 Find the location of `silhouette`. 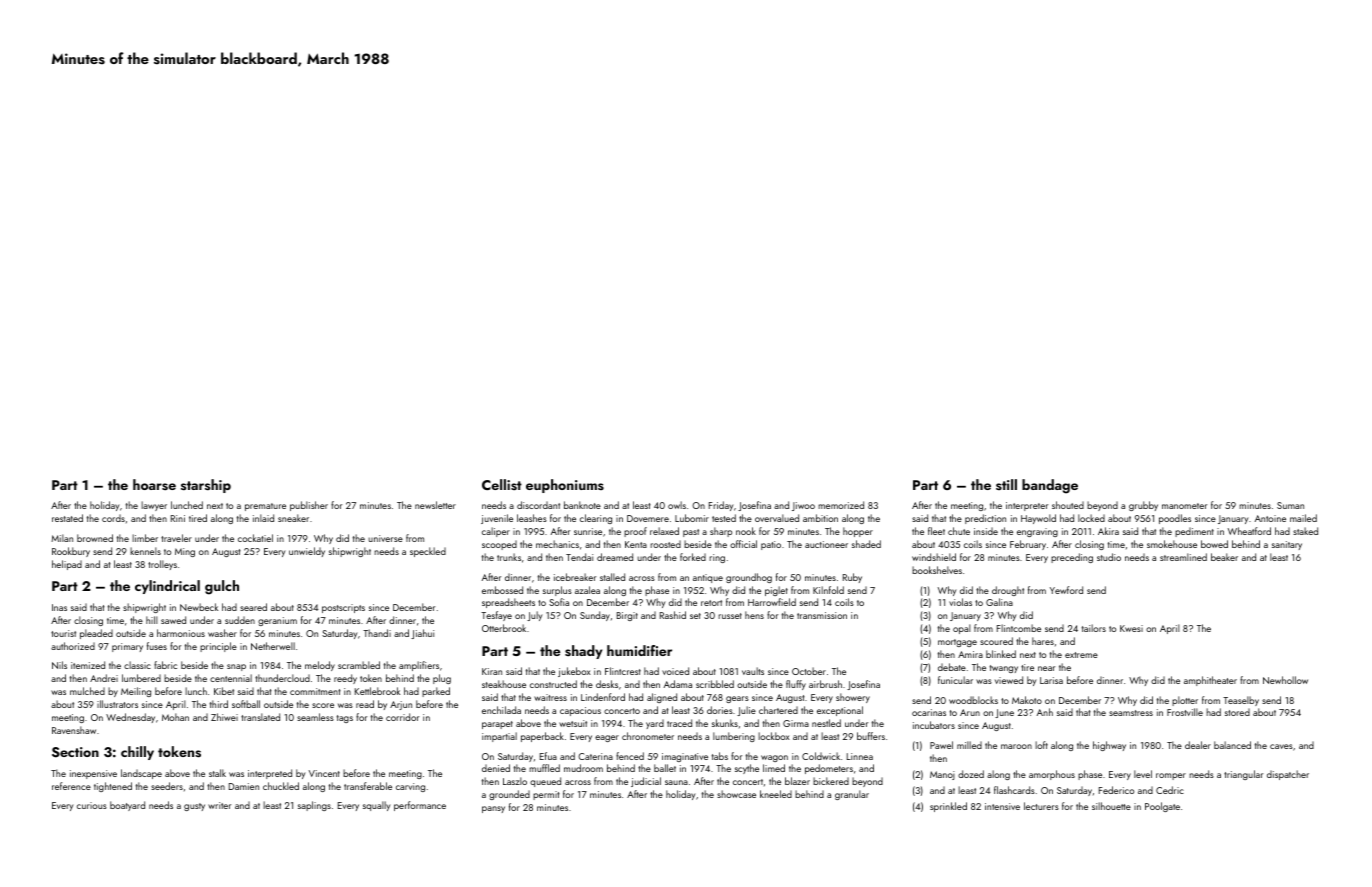

silhouette is located at coordinates (1111, 806).
